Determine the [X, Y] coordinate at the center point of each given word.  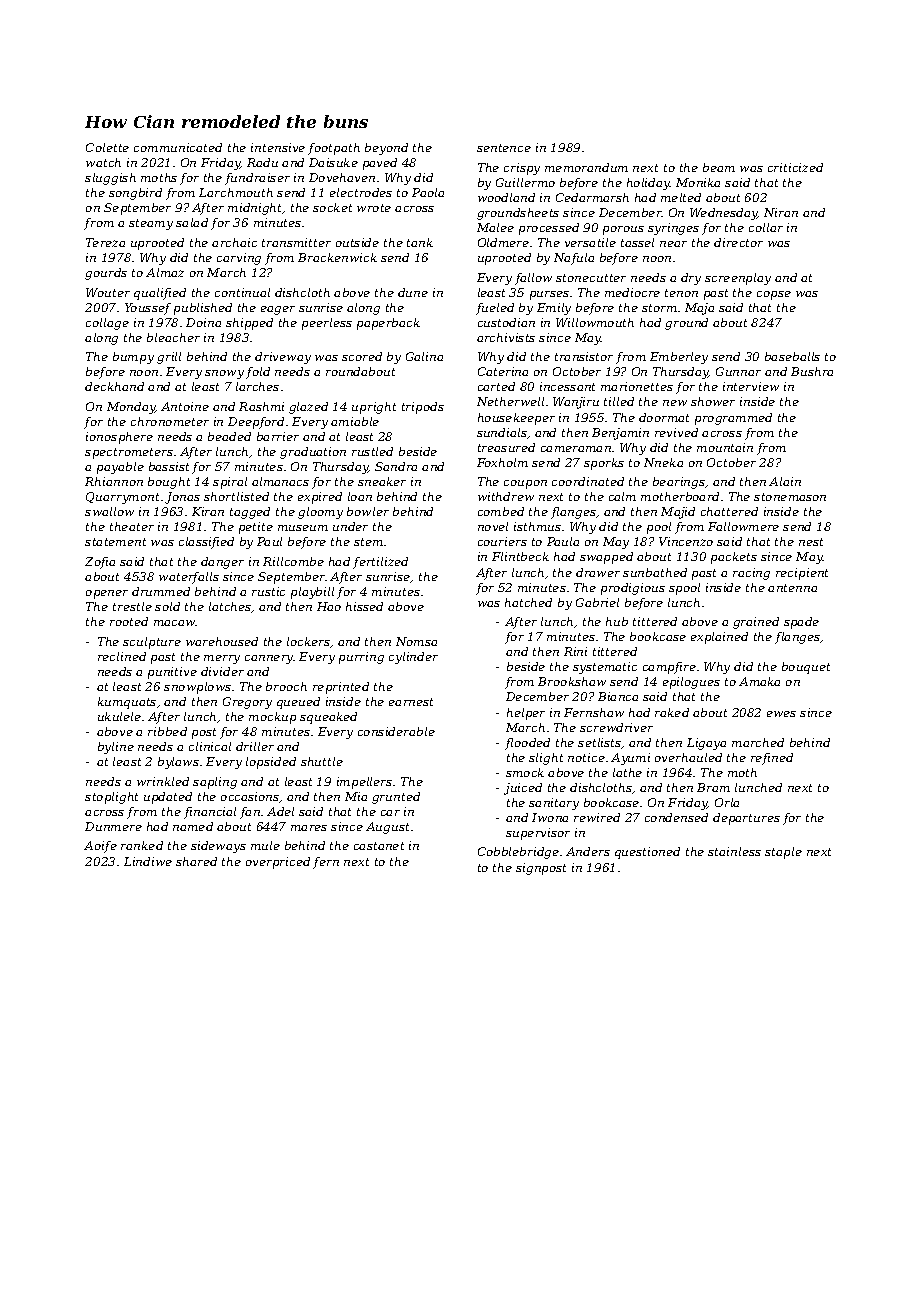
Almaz [165, 272]
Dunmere [113, 826]
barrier [278, 436]
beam [719, 167]
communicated [178, 147]
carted [496, 386]
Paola [428, 192]
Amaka [759, 681]
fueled [495, 309]
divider [222, 671]
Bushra [812, 371]
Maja [699, 309]
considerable [396, 731]
